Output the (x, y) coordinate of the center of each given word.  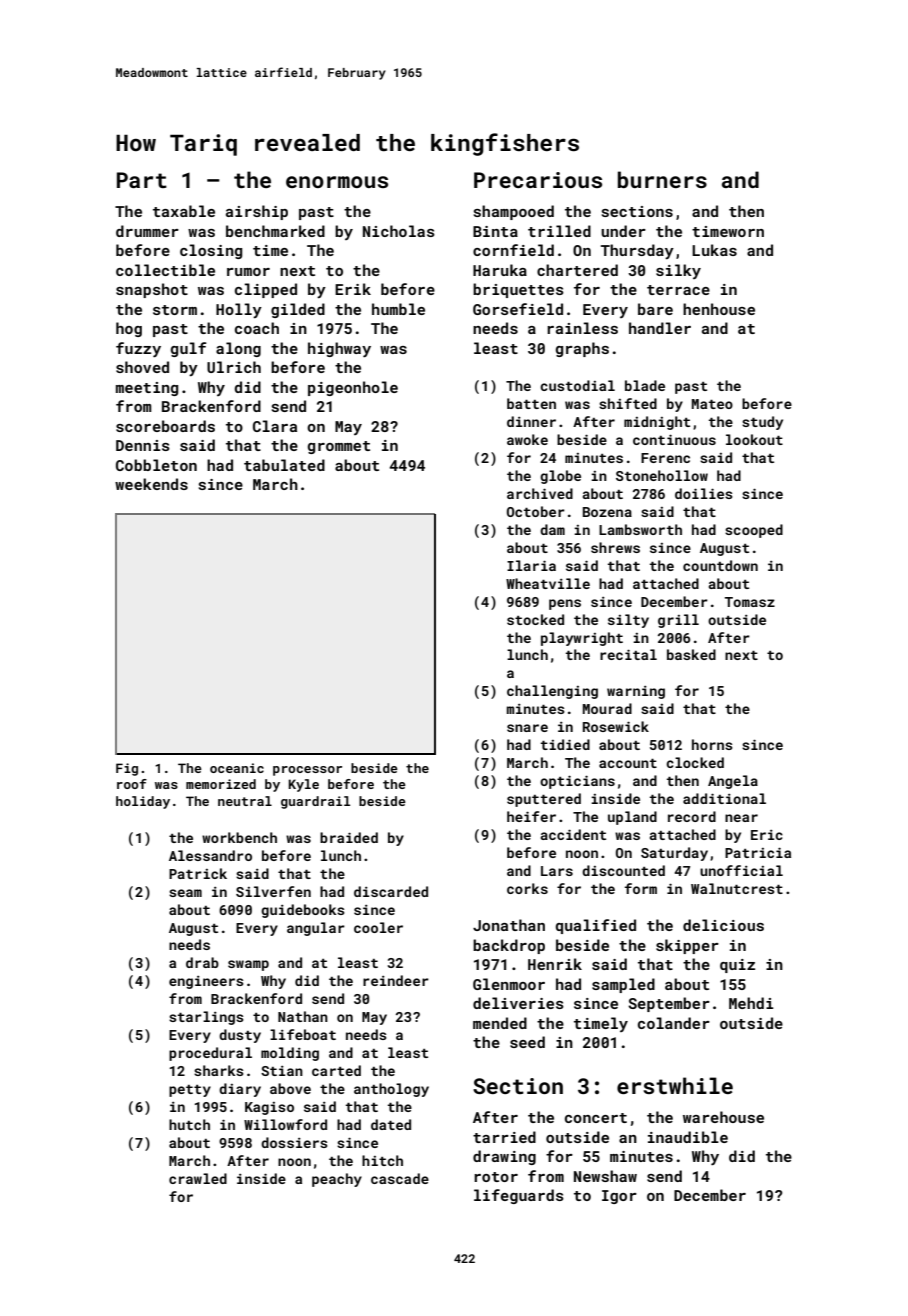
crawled (198, 1178)
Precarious (538, 180)
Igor (619, 1197)
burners (662, 179)
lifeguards (519, 1196)
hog (129, 329)
